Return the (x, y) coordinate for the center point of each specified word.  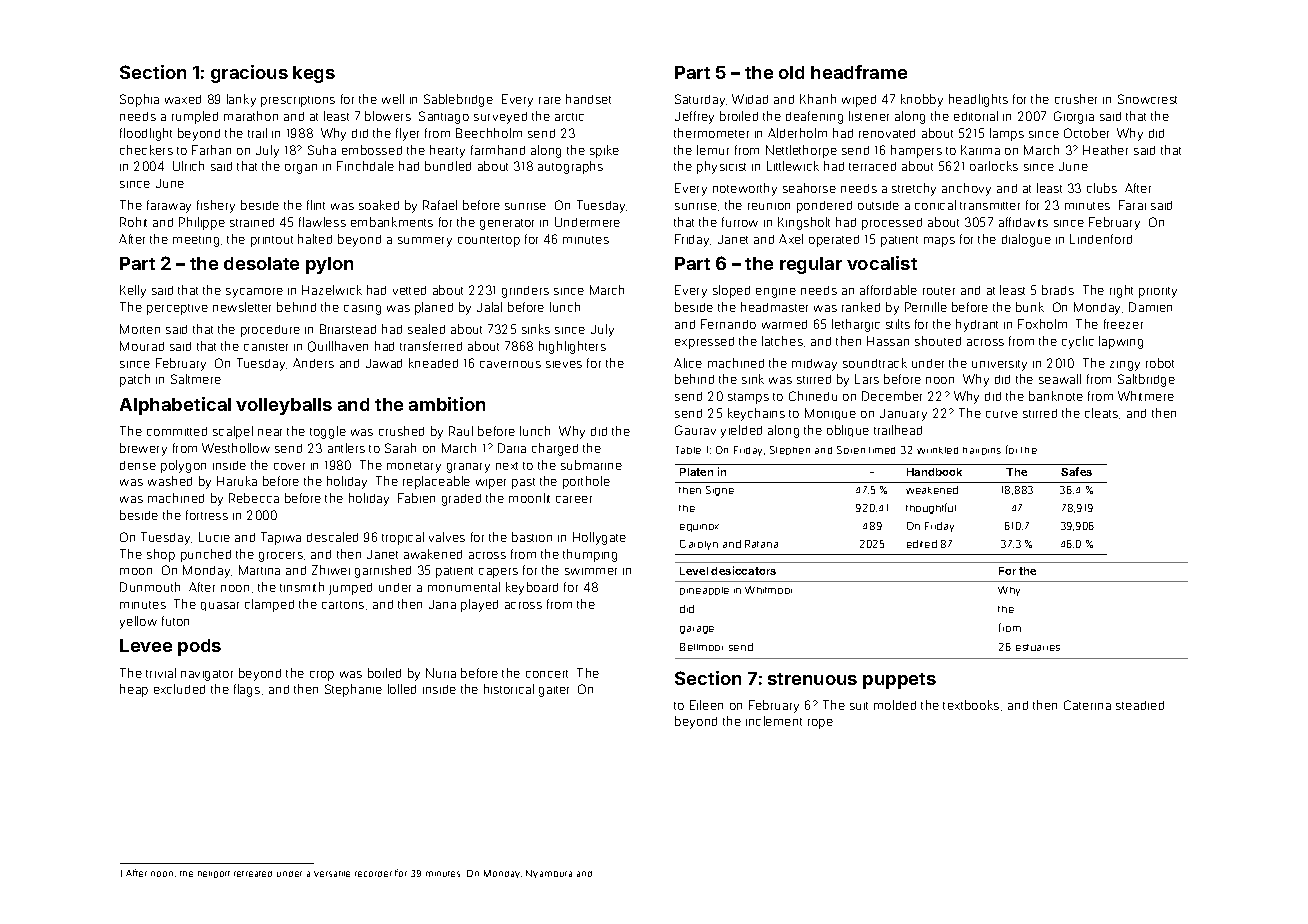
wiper (491, 484)
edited (922, 544)
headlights (978, 100)
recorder (373, 874)
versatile (332, 874)
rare (550, 100)
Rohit (133, 222)
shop (161, 555)
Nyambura (549, 874)
